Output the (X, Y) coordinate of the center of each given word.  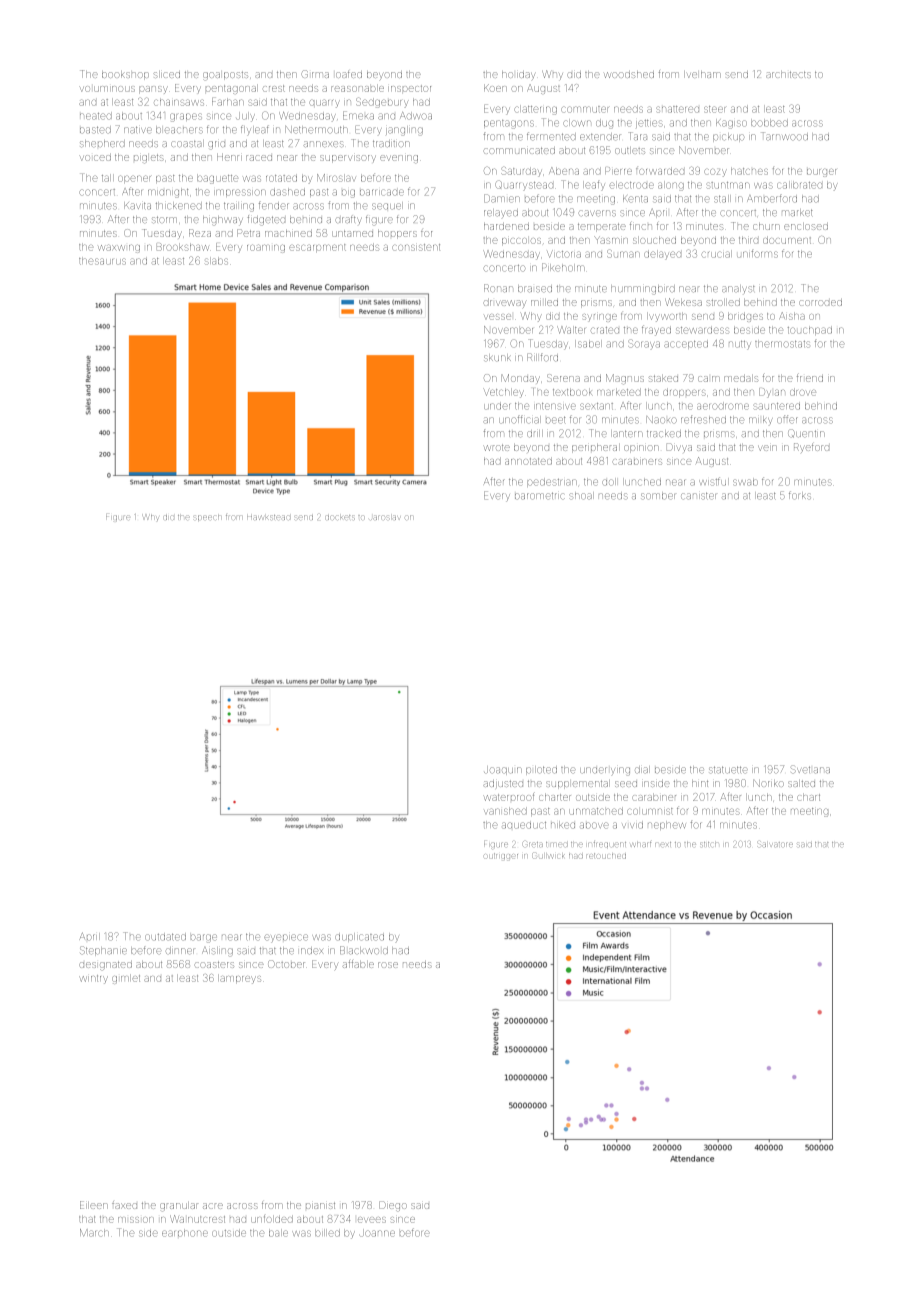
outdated (165, 937)
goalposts (225, 75)
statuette (727, 770)
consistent (416, 247)
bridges (745, 318)
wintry (93, 979)
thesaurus (102, 261)
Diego (393, 1206)
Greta (533, 844)
